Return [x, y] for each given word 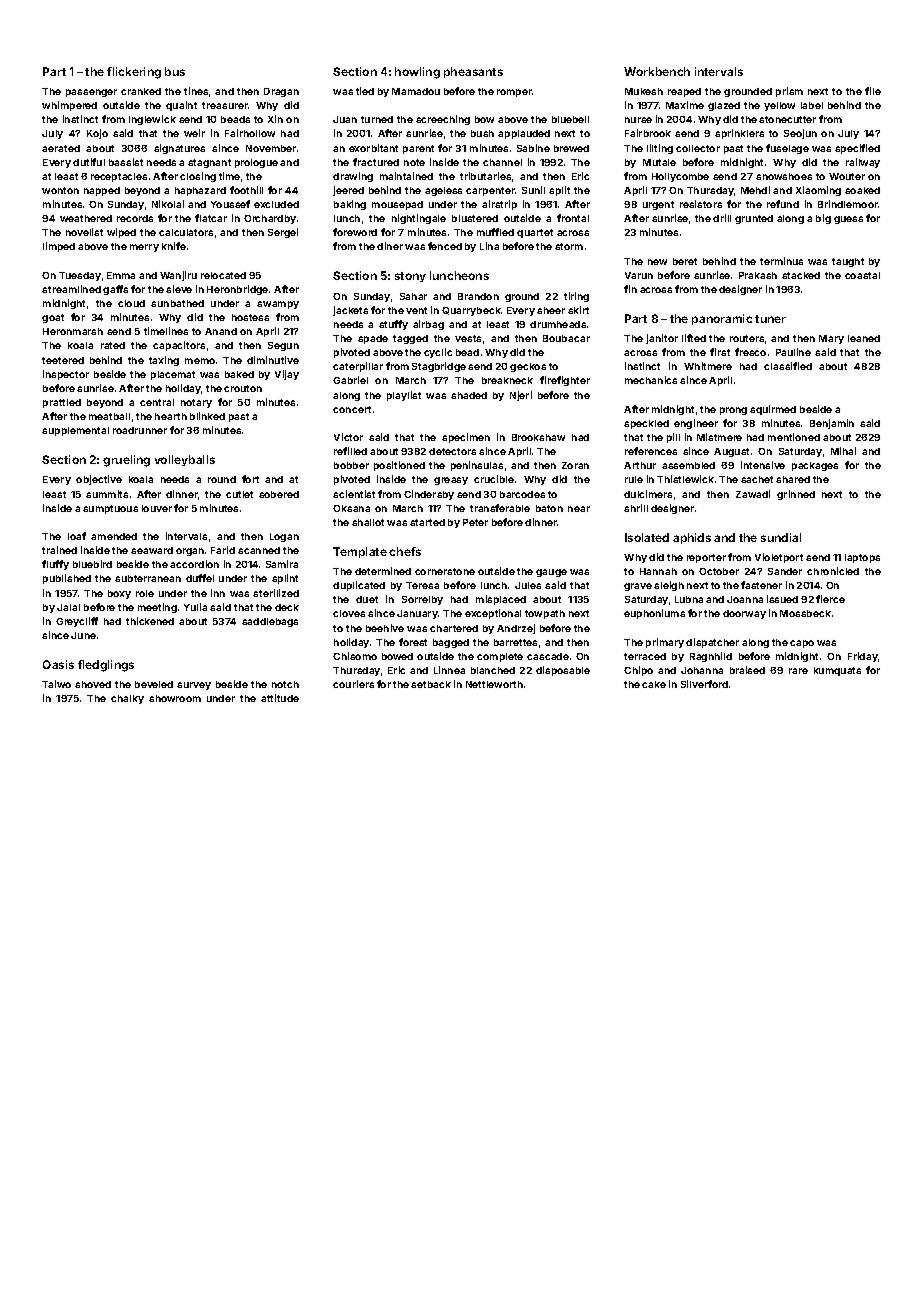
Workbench [657, 71]
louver [157, 508]
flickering [134, 73]
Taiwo [56, 684]
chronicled [833, 571]
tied [365, 91]
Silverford [704, 684]
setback [431, 684]
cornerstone [445, 571]
